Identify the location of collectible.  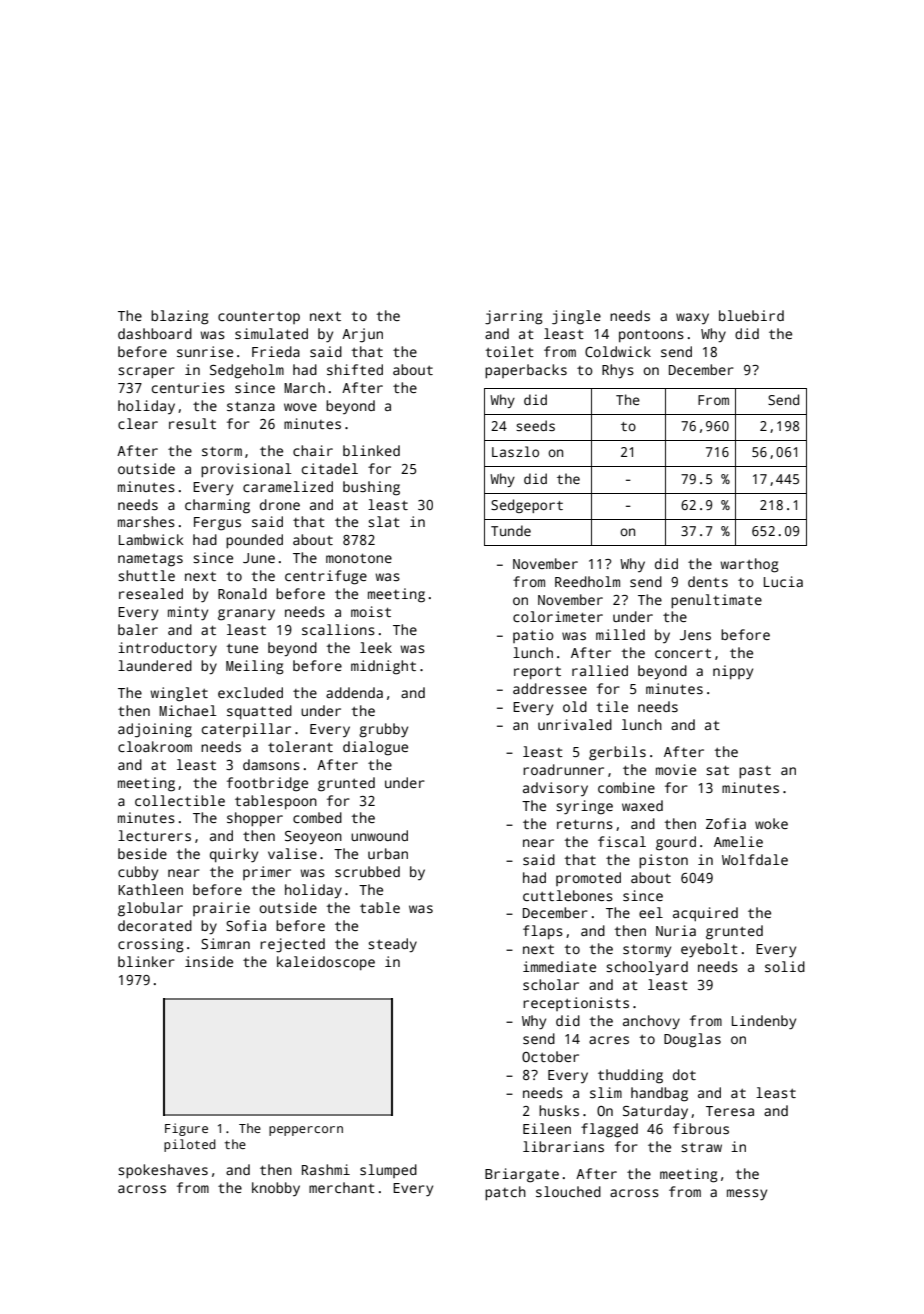
(180, 800).
